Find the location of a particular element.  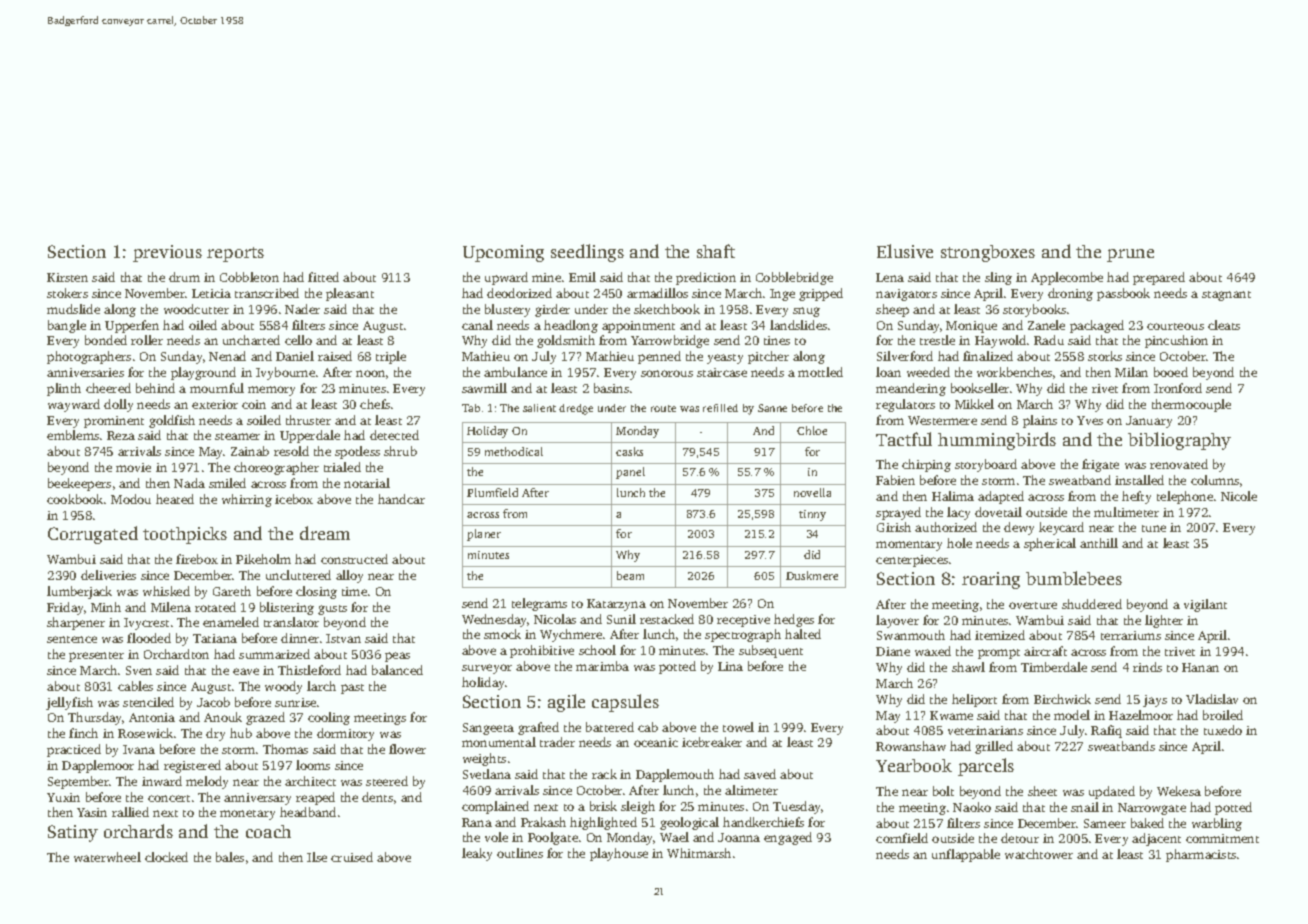

strongboxes is located at coordinates (988, 253).
